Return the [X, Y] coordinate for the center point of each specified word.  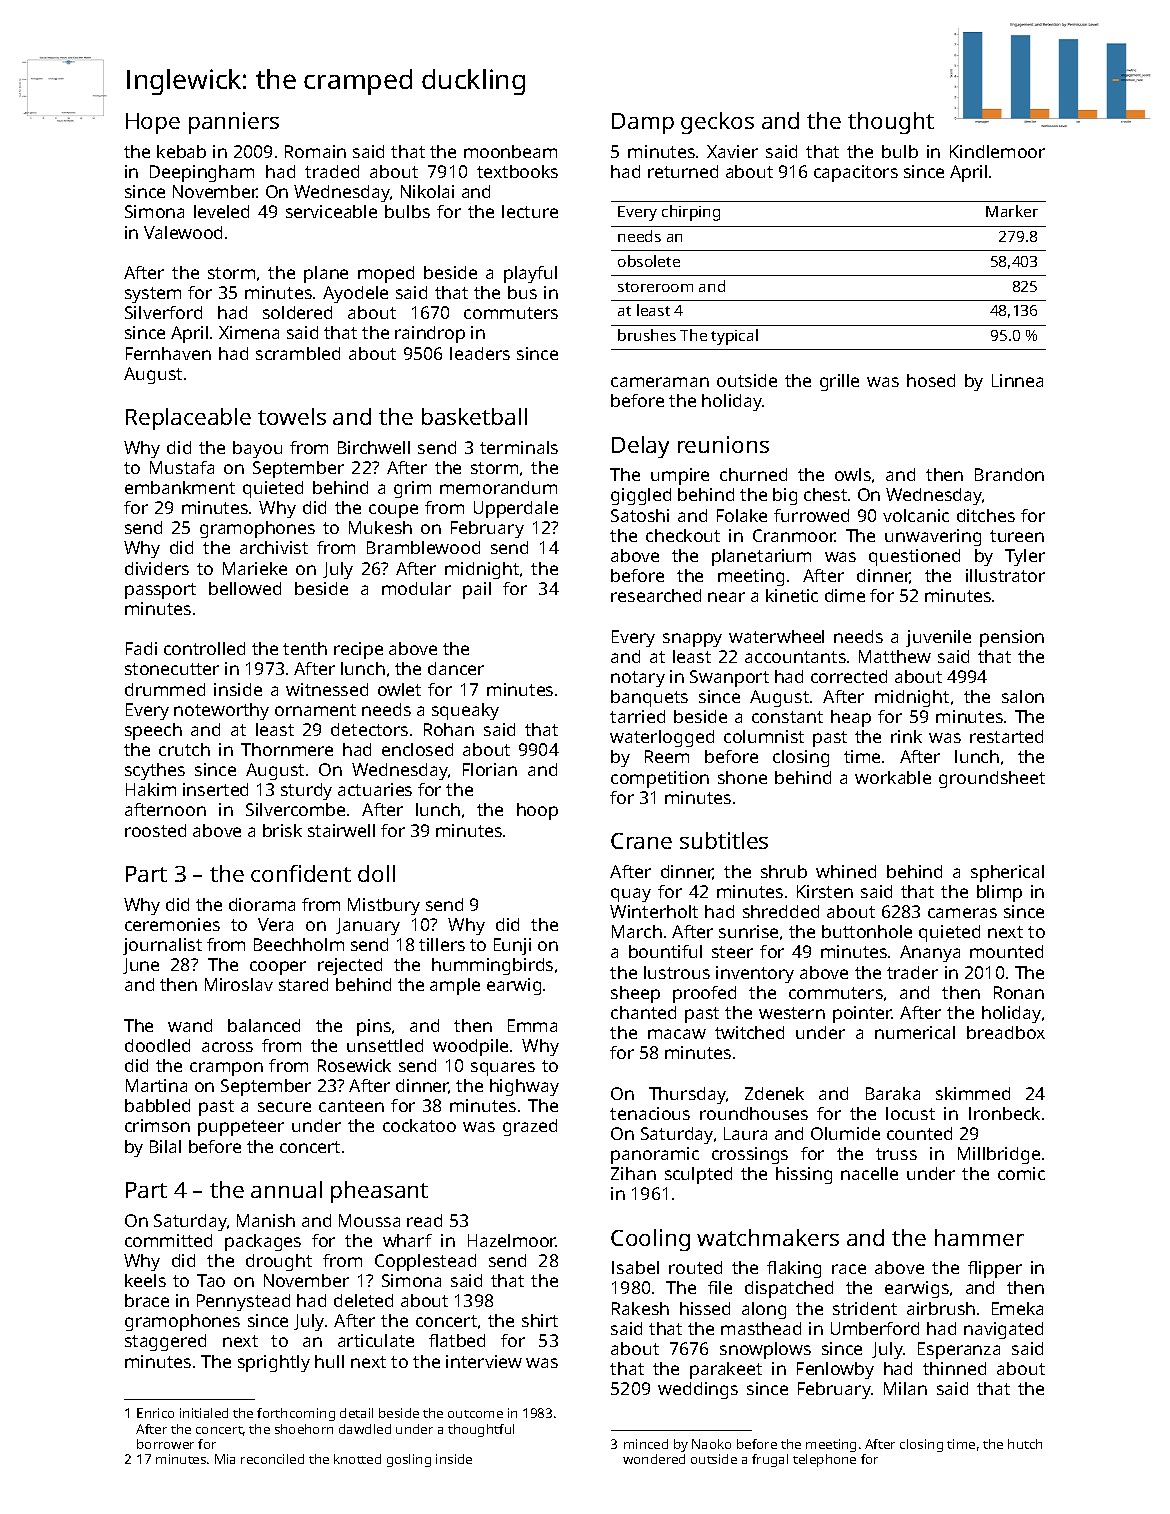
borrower [165, 1444]
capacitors [856, 173]
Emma [532, 1025]
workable [893, 777]
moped [386, 274]
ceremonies [172, 924]
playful [530, 274]
